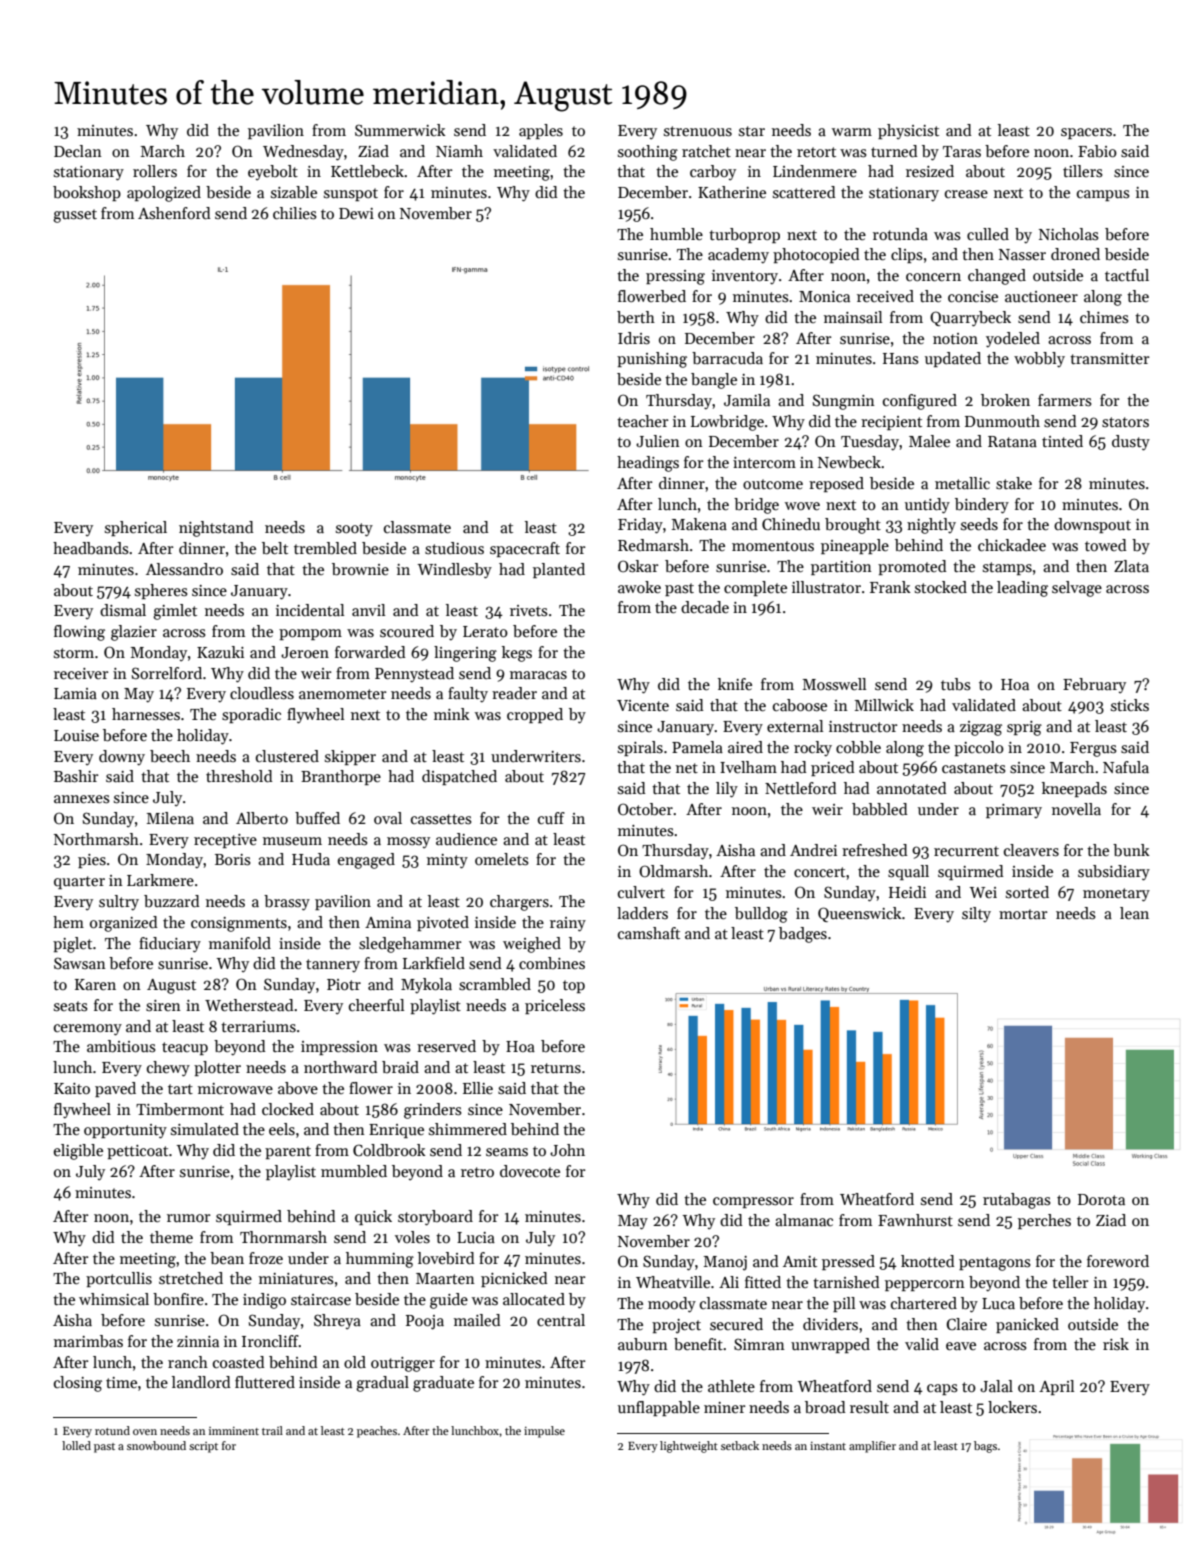  Describe the element at coordinates (78, 1384) in the screenshot. I see `closing` at that location.
